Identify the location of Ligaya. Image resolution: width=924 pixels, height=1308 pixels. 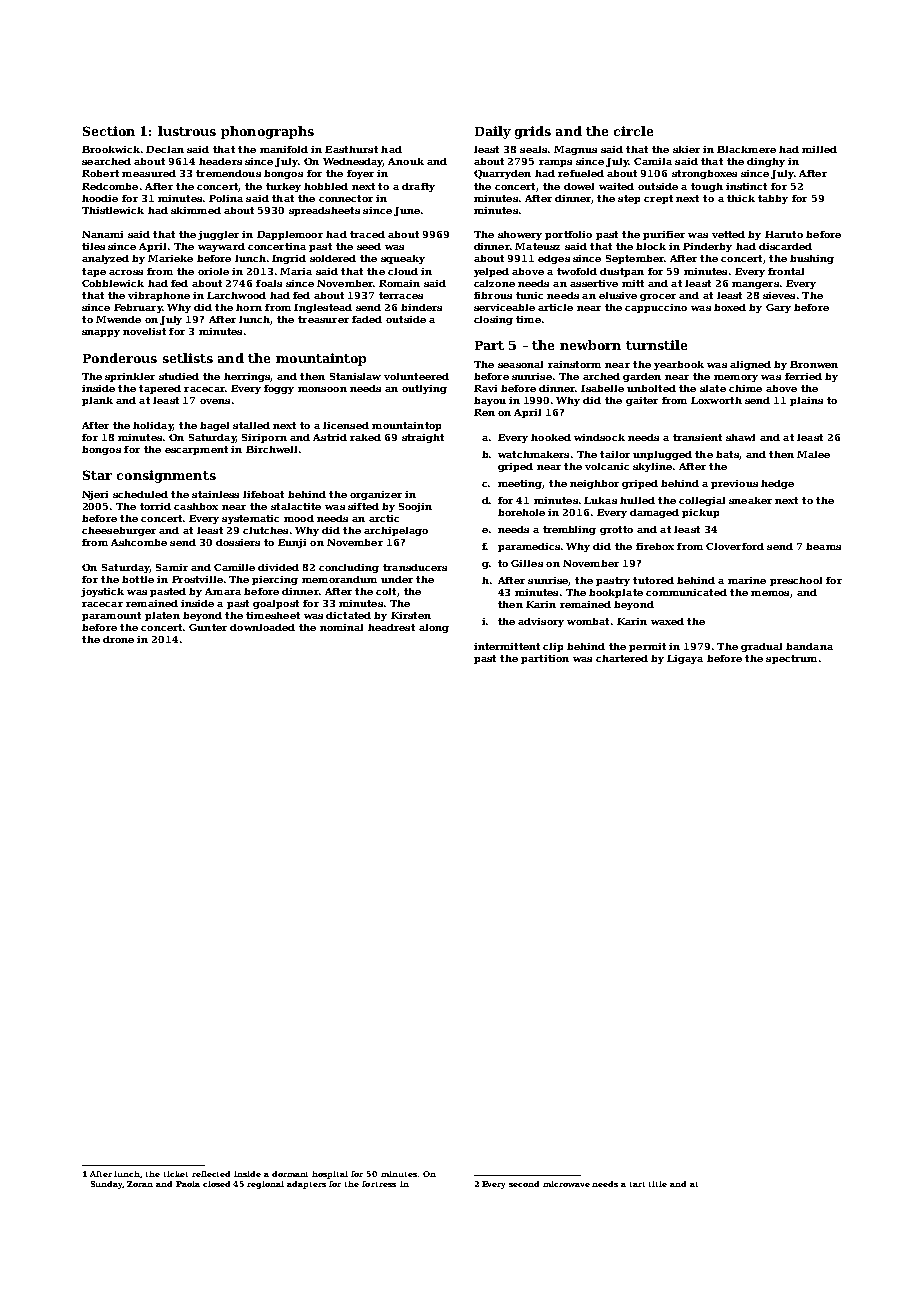
(685, 659).
